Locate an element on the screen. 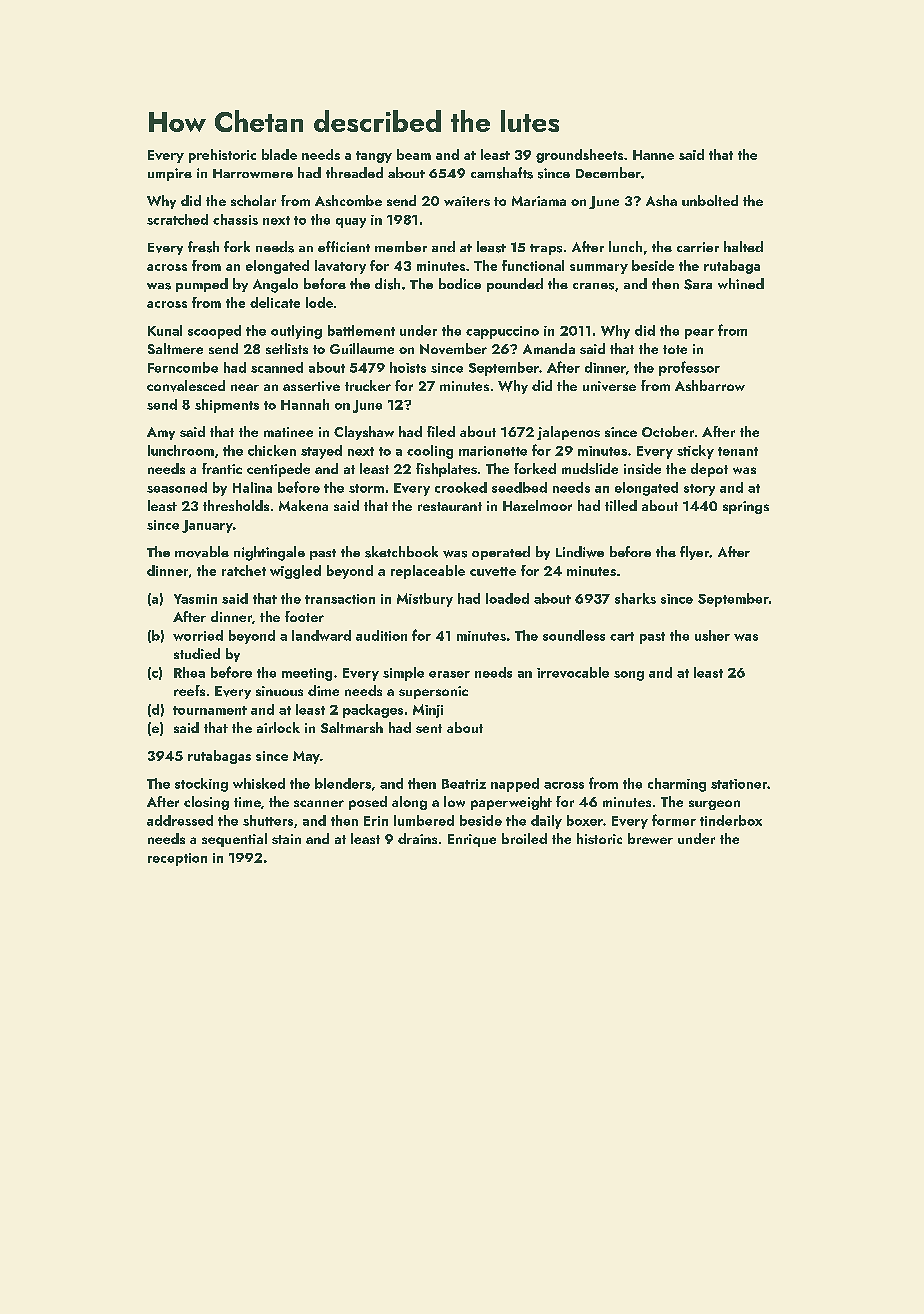 The height and width of the screenshot is (1314, 924). umpire is located at coordinates (170, 174).
